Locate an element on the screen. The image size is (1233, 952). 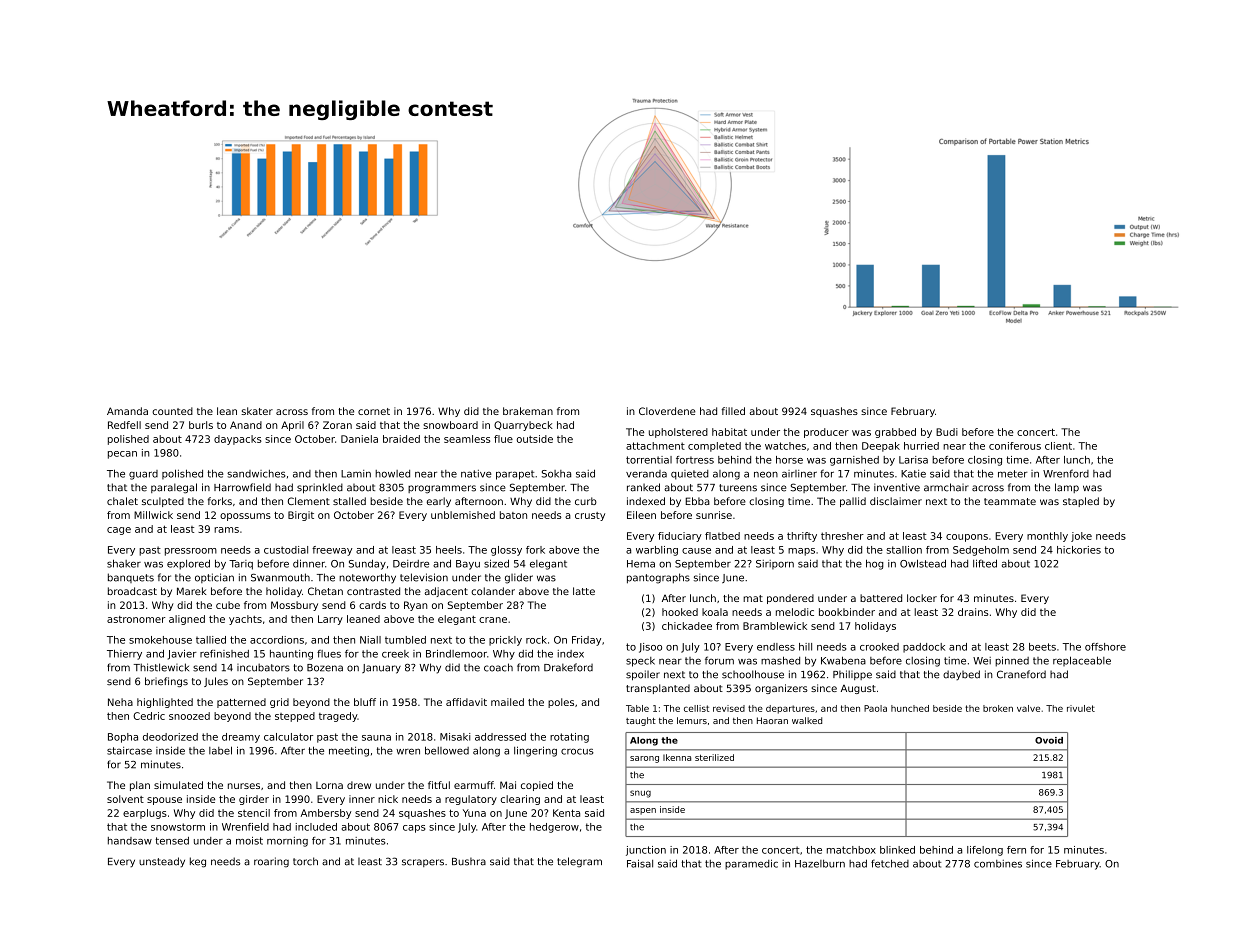
accordions is located at coordinates (277, 640).
